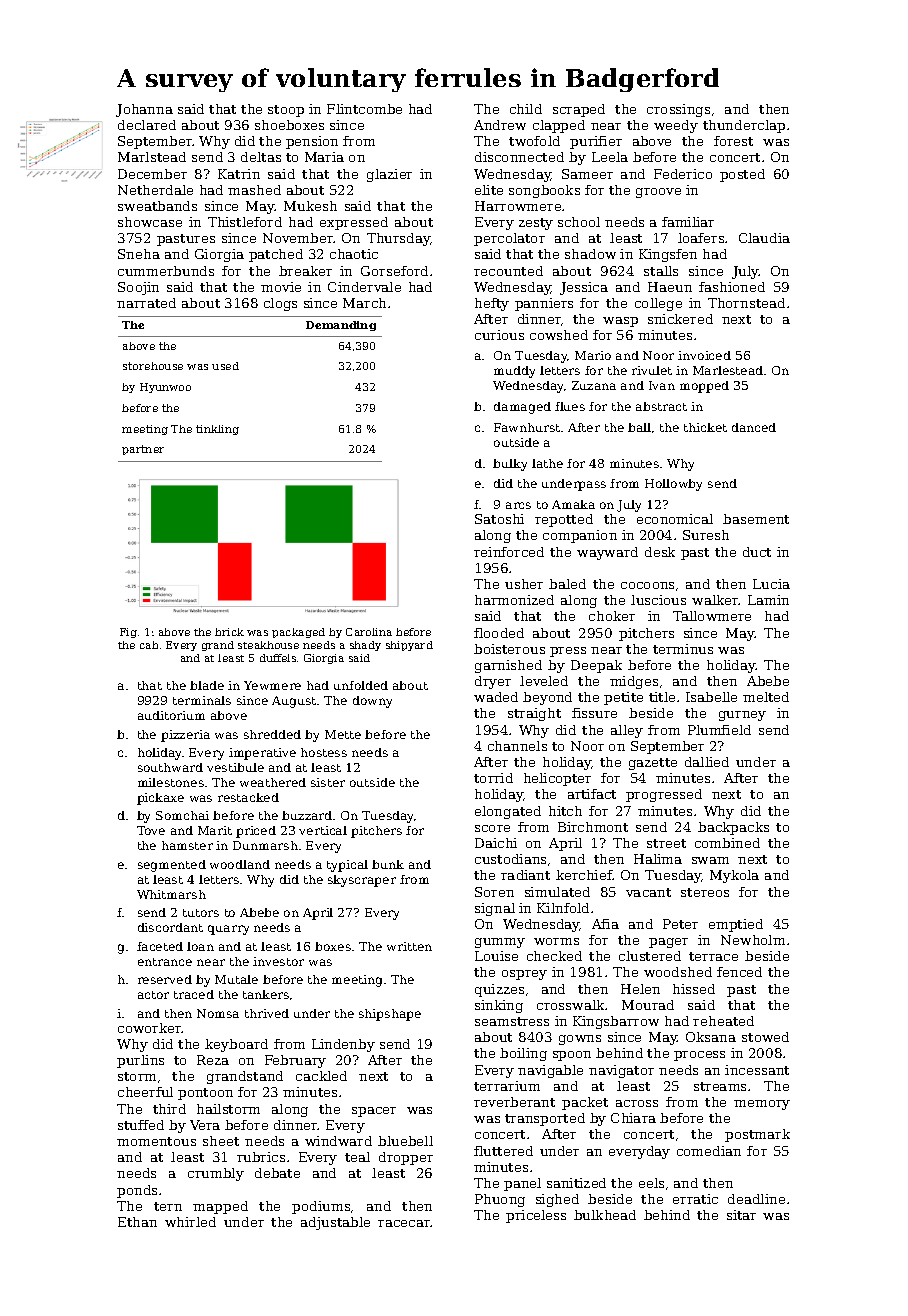 The width and height of the screenshot is (908, 1316). What do you see at coordinates (493, 778) in the screenshot?
I see `torrid` at bounding box center [493, 778].
